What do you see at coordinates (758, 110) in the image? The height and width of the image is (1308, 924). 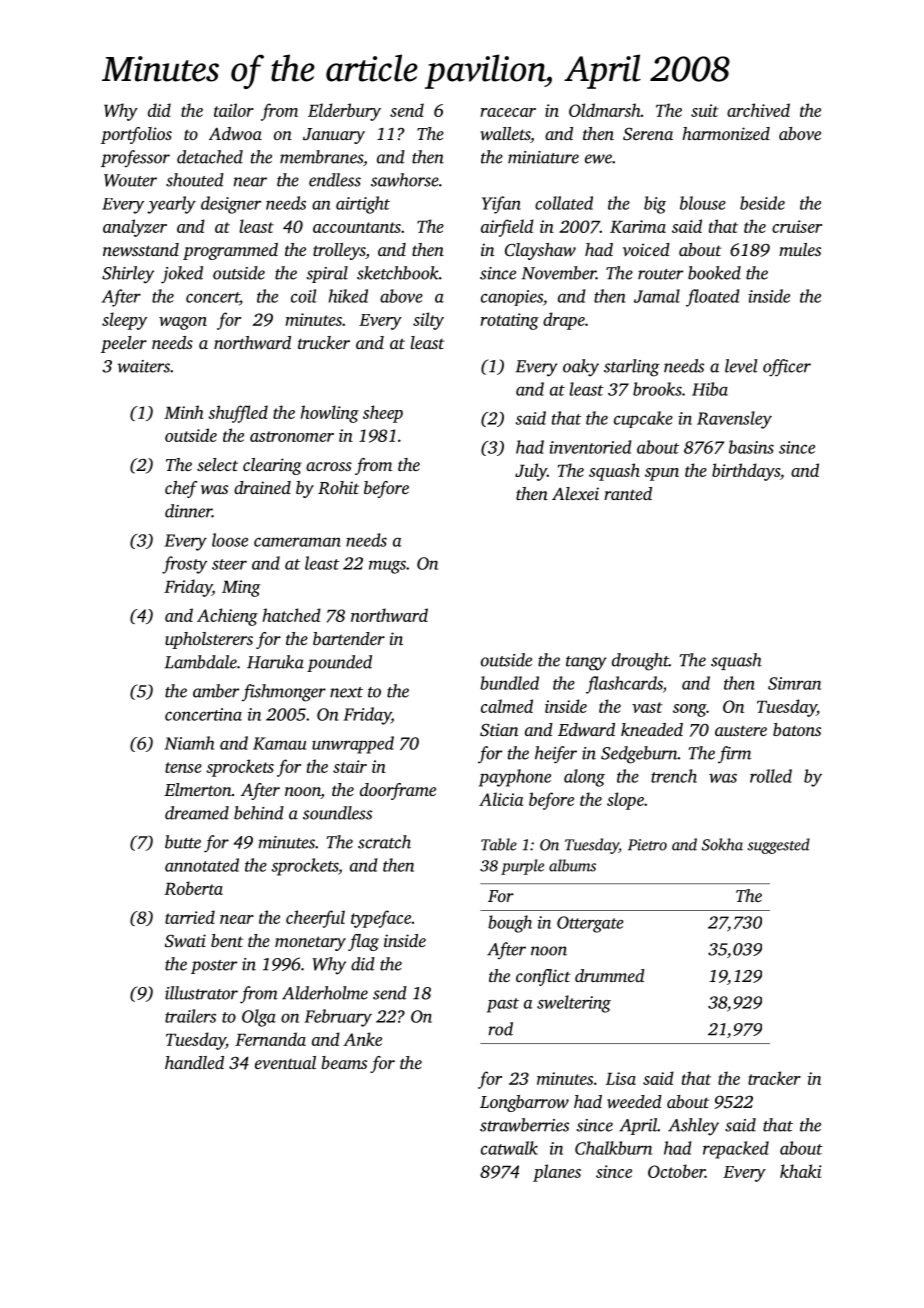 I see `archived` at bounding box center [758, 110].
